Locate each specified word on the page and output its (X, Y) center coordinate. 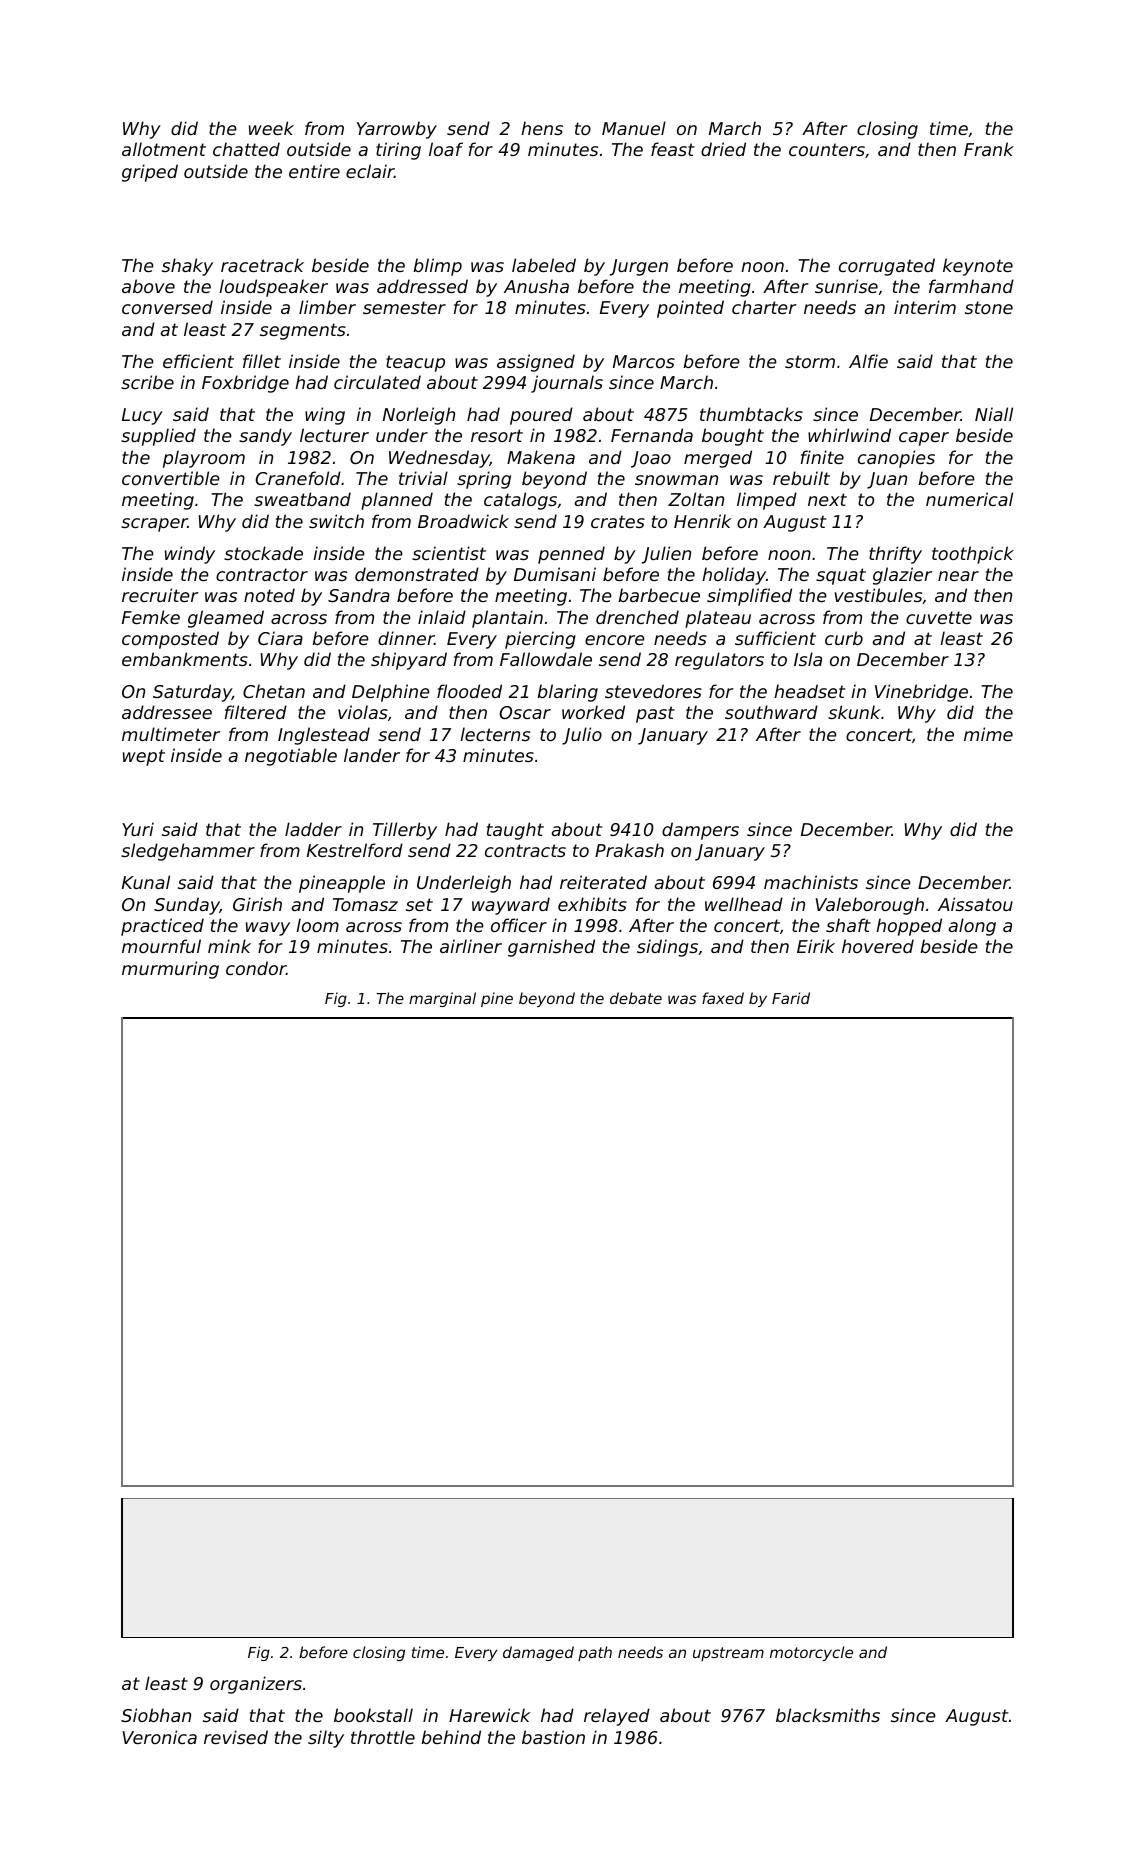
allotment (164, 149)
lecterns (495, 734)
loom (317, 925)
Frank (989, 149)
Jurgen (639, 267)
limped (767, 501)
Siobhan (156, 1715)
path (595, 1653)
